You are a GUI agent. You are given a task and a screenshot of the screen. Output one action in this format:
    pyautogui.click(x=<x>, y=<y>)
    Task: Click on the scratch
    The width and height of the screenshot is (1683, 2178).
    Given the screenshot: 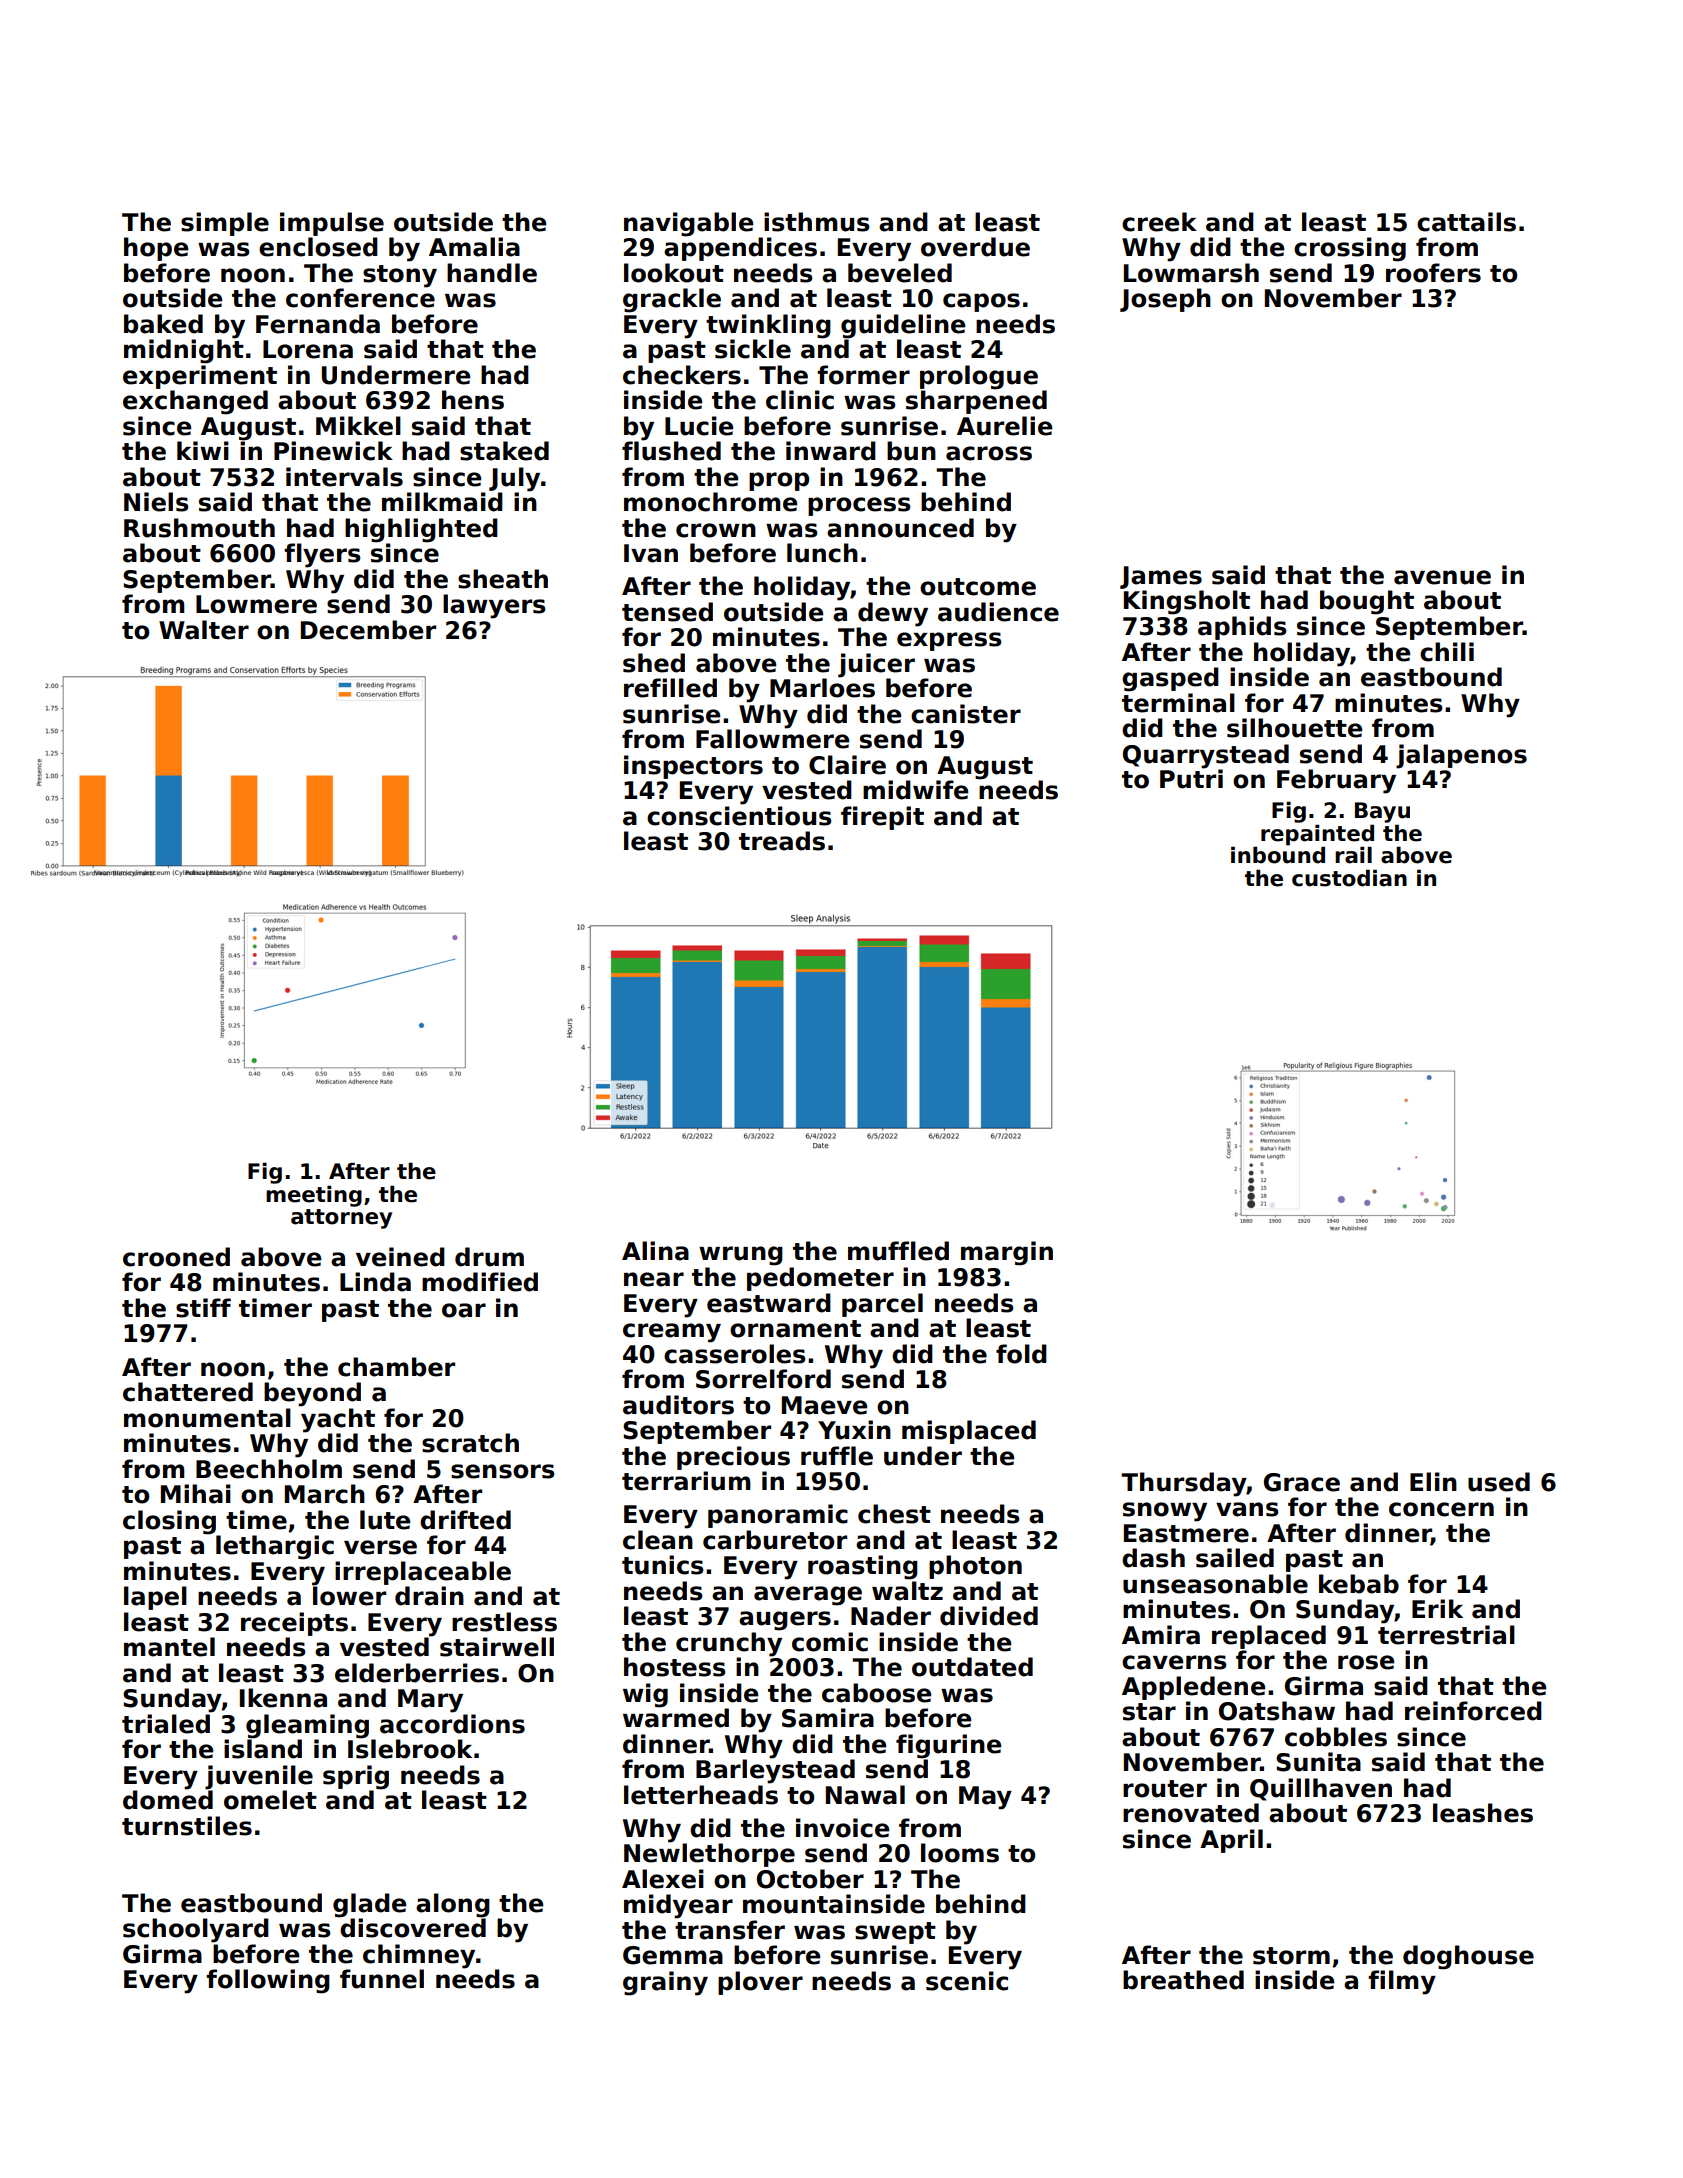 What is the action you would take?
    pyautogui.click(x=470, y=1443)
